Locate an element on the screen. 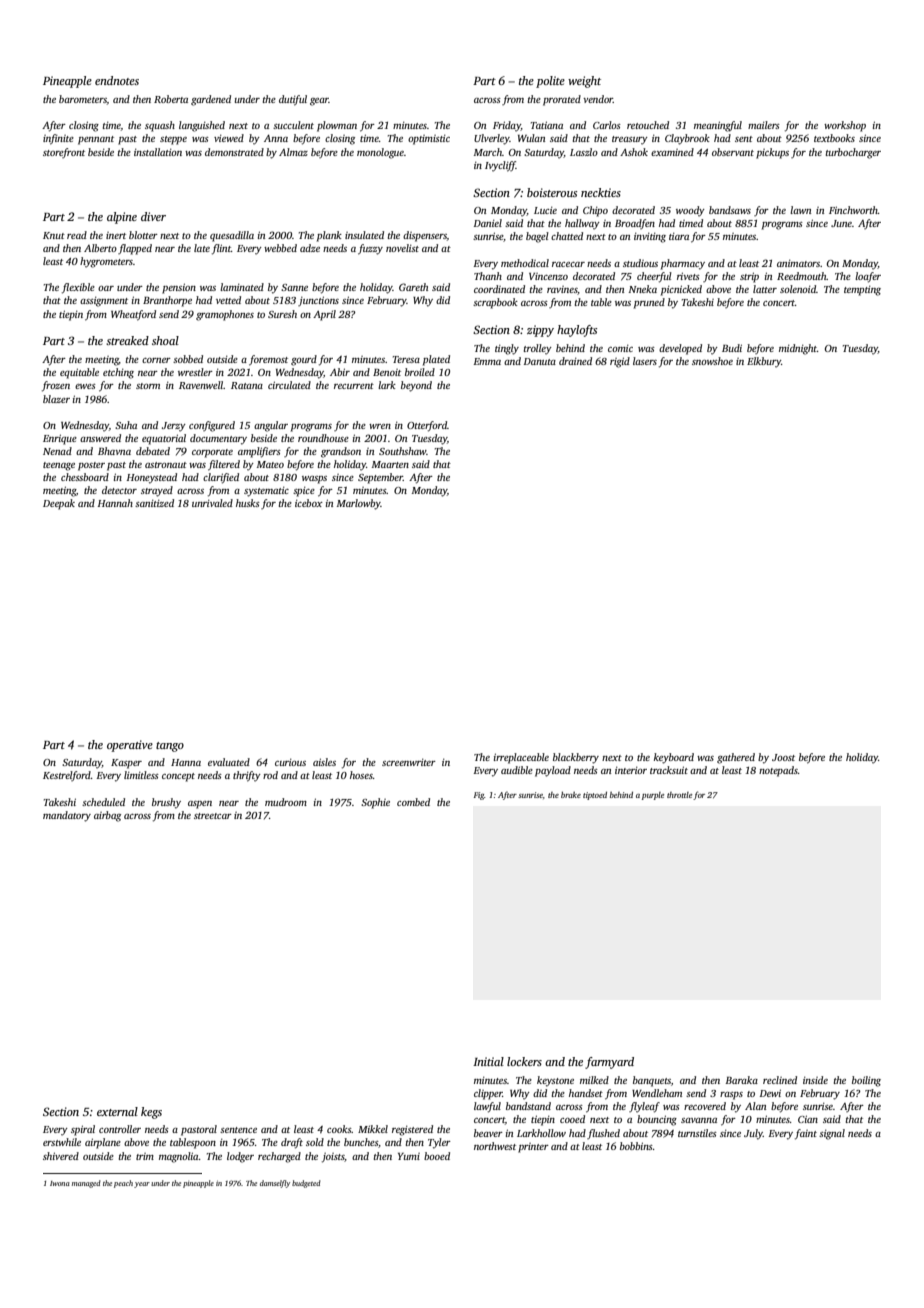 This screenshot has height=1308, width=924. endnotes is located at coordinates (117, 80).
